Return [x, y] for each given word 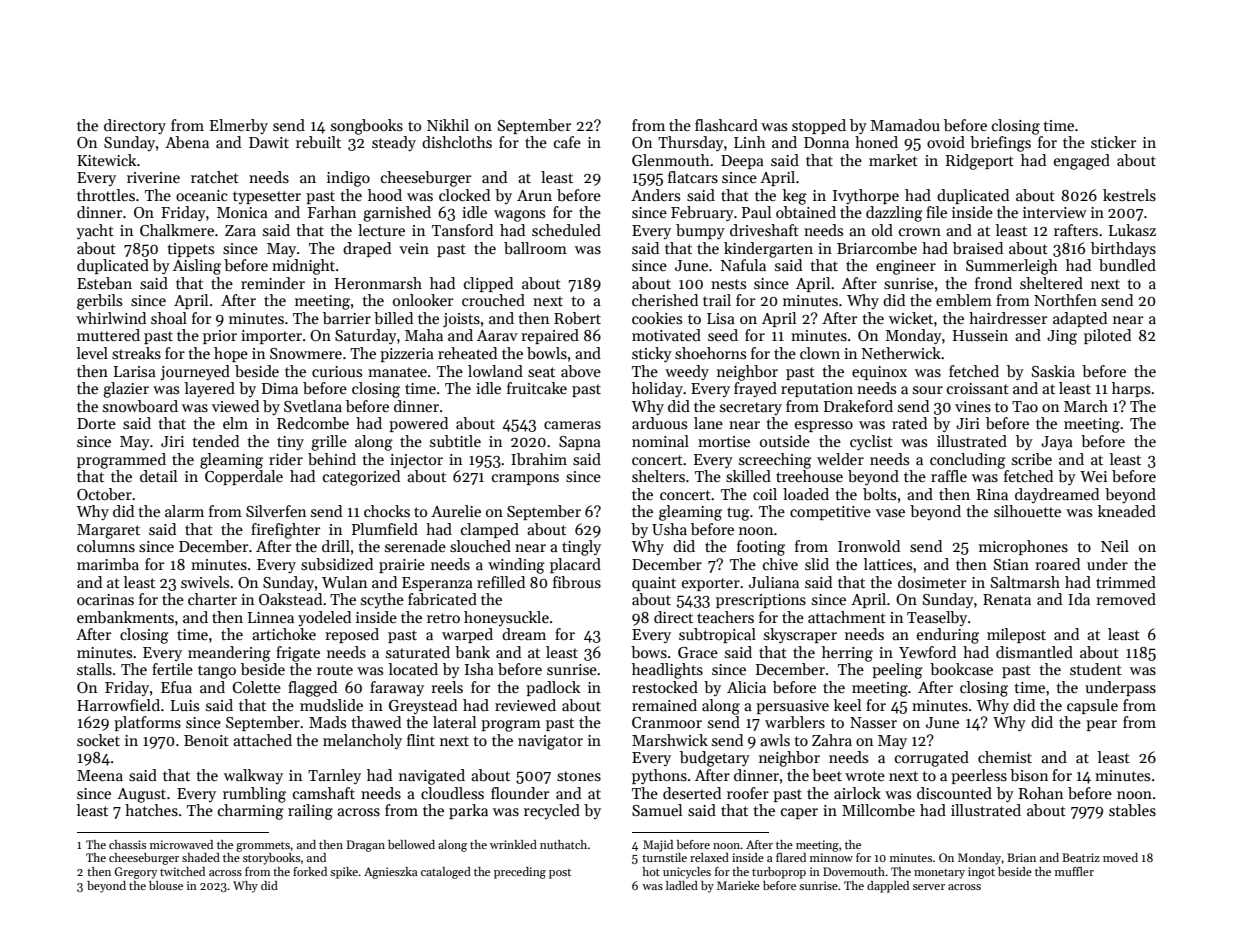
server [929, 887]
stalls [94, 669]
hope [231, 354]
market [893, 160]
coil [765, 494]
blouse [166, 885]
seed [723, 335]
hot [651, 871]
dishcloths [457, 142]
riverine [153, 177]
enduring [948, 636]
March [1086, 406]
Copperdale [244, 477]
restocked [665, 687]
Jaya [1057, 443]
